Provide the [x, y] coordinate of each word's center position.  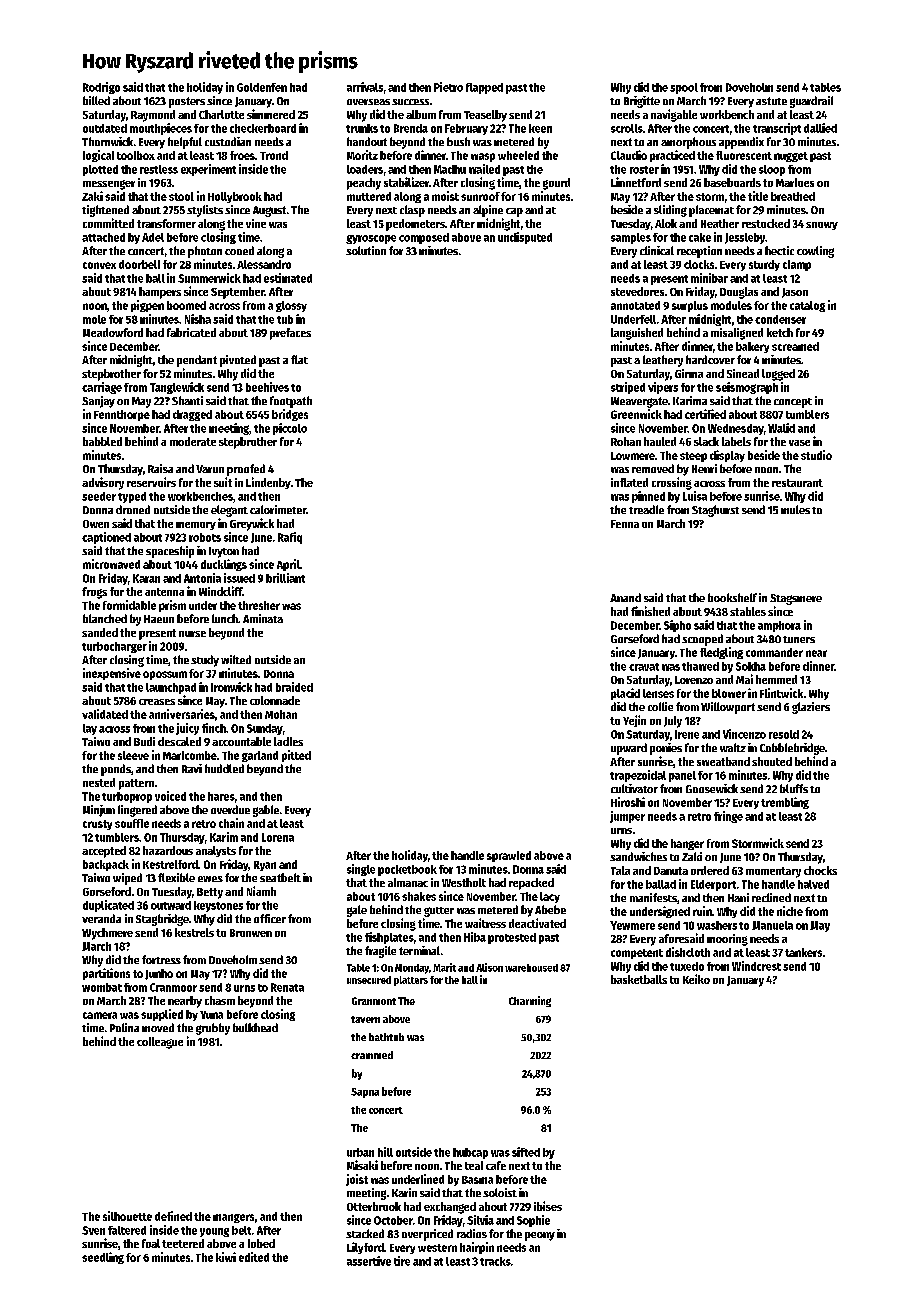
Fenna [625, 524]
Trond [274, 155]
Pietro [448, 87]
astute [771, 101]
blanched [105, 618]
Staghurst [715, 511]
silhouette [127, 1216]
